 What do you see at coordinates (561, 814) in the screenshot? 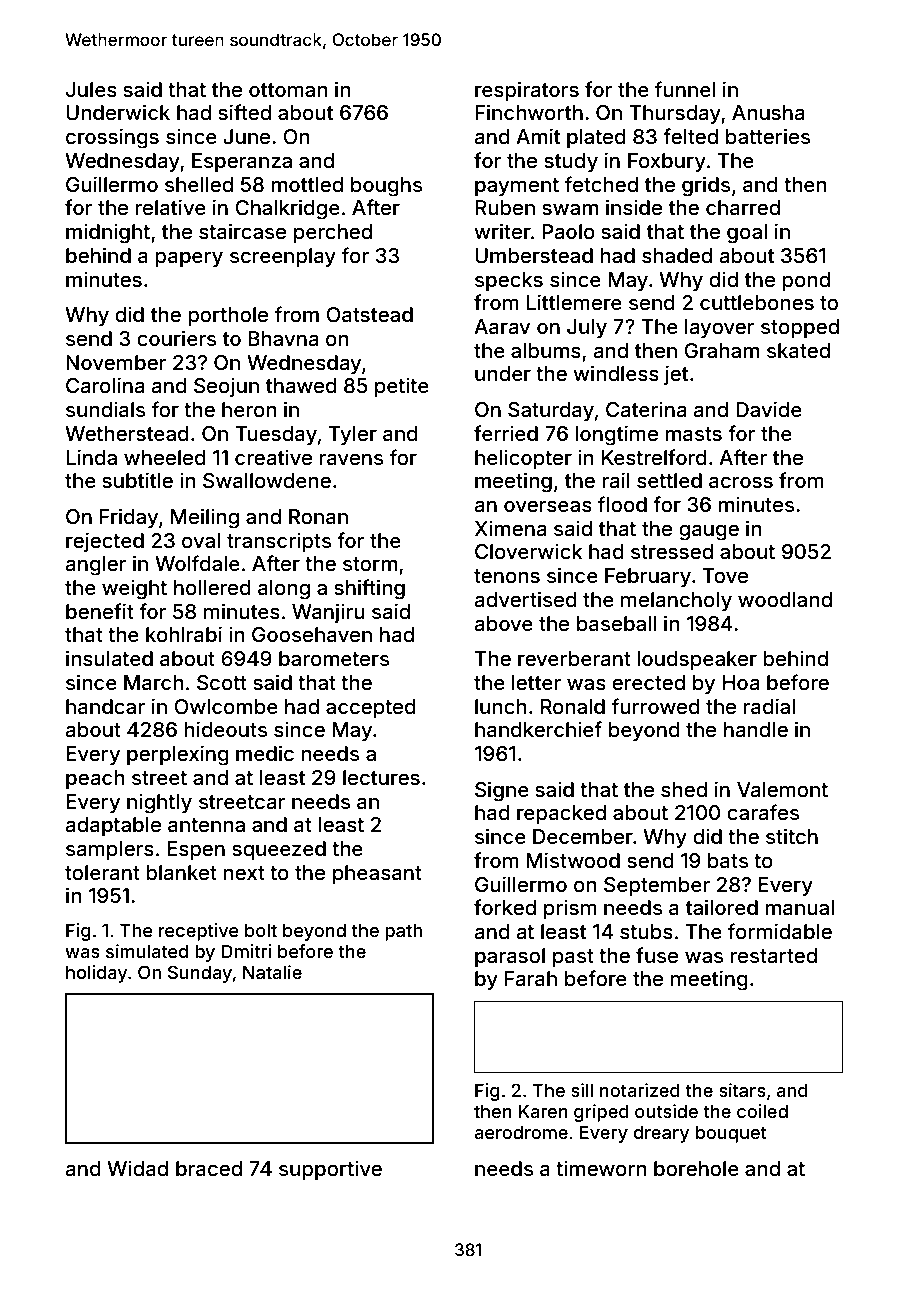
I see `repacked` at bounding box center [561, 814].
